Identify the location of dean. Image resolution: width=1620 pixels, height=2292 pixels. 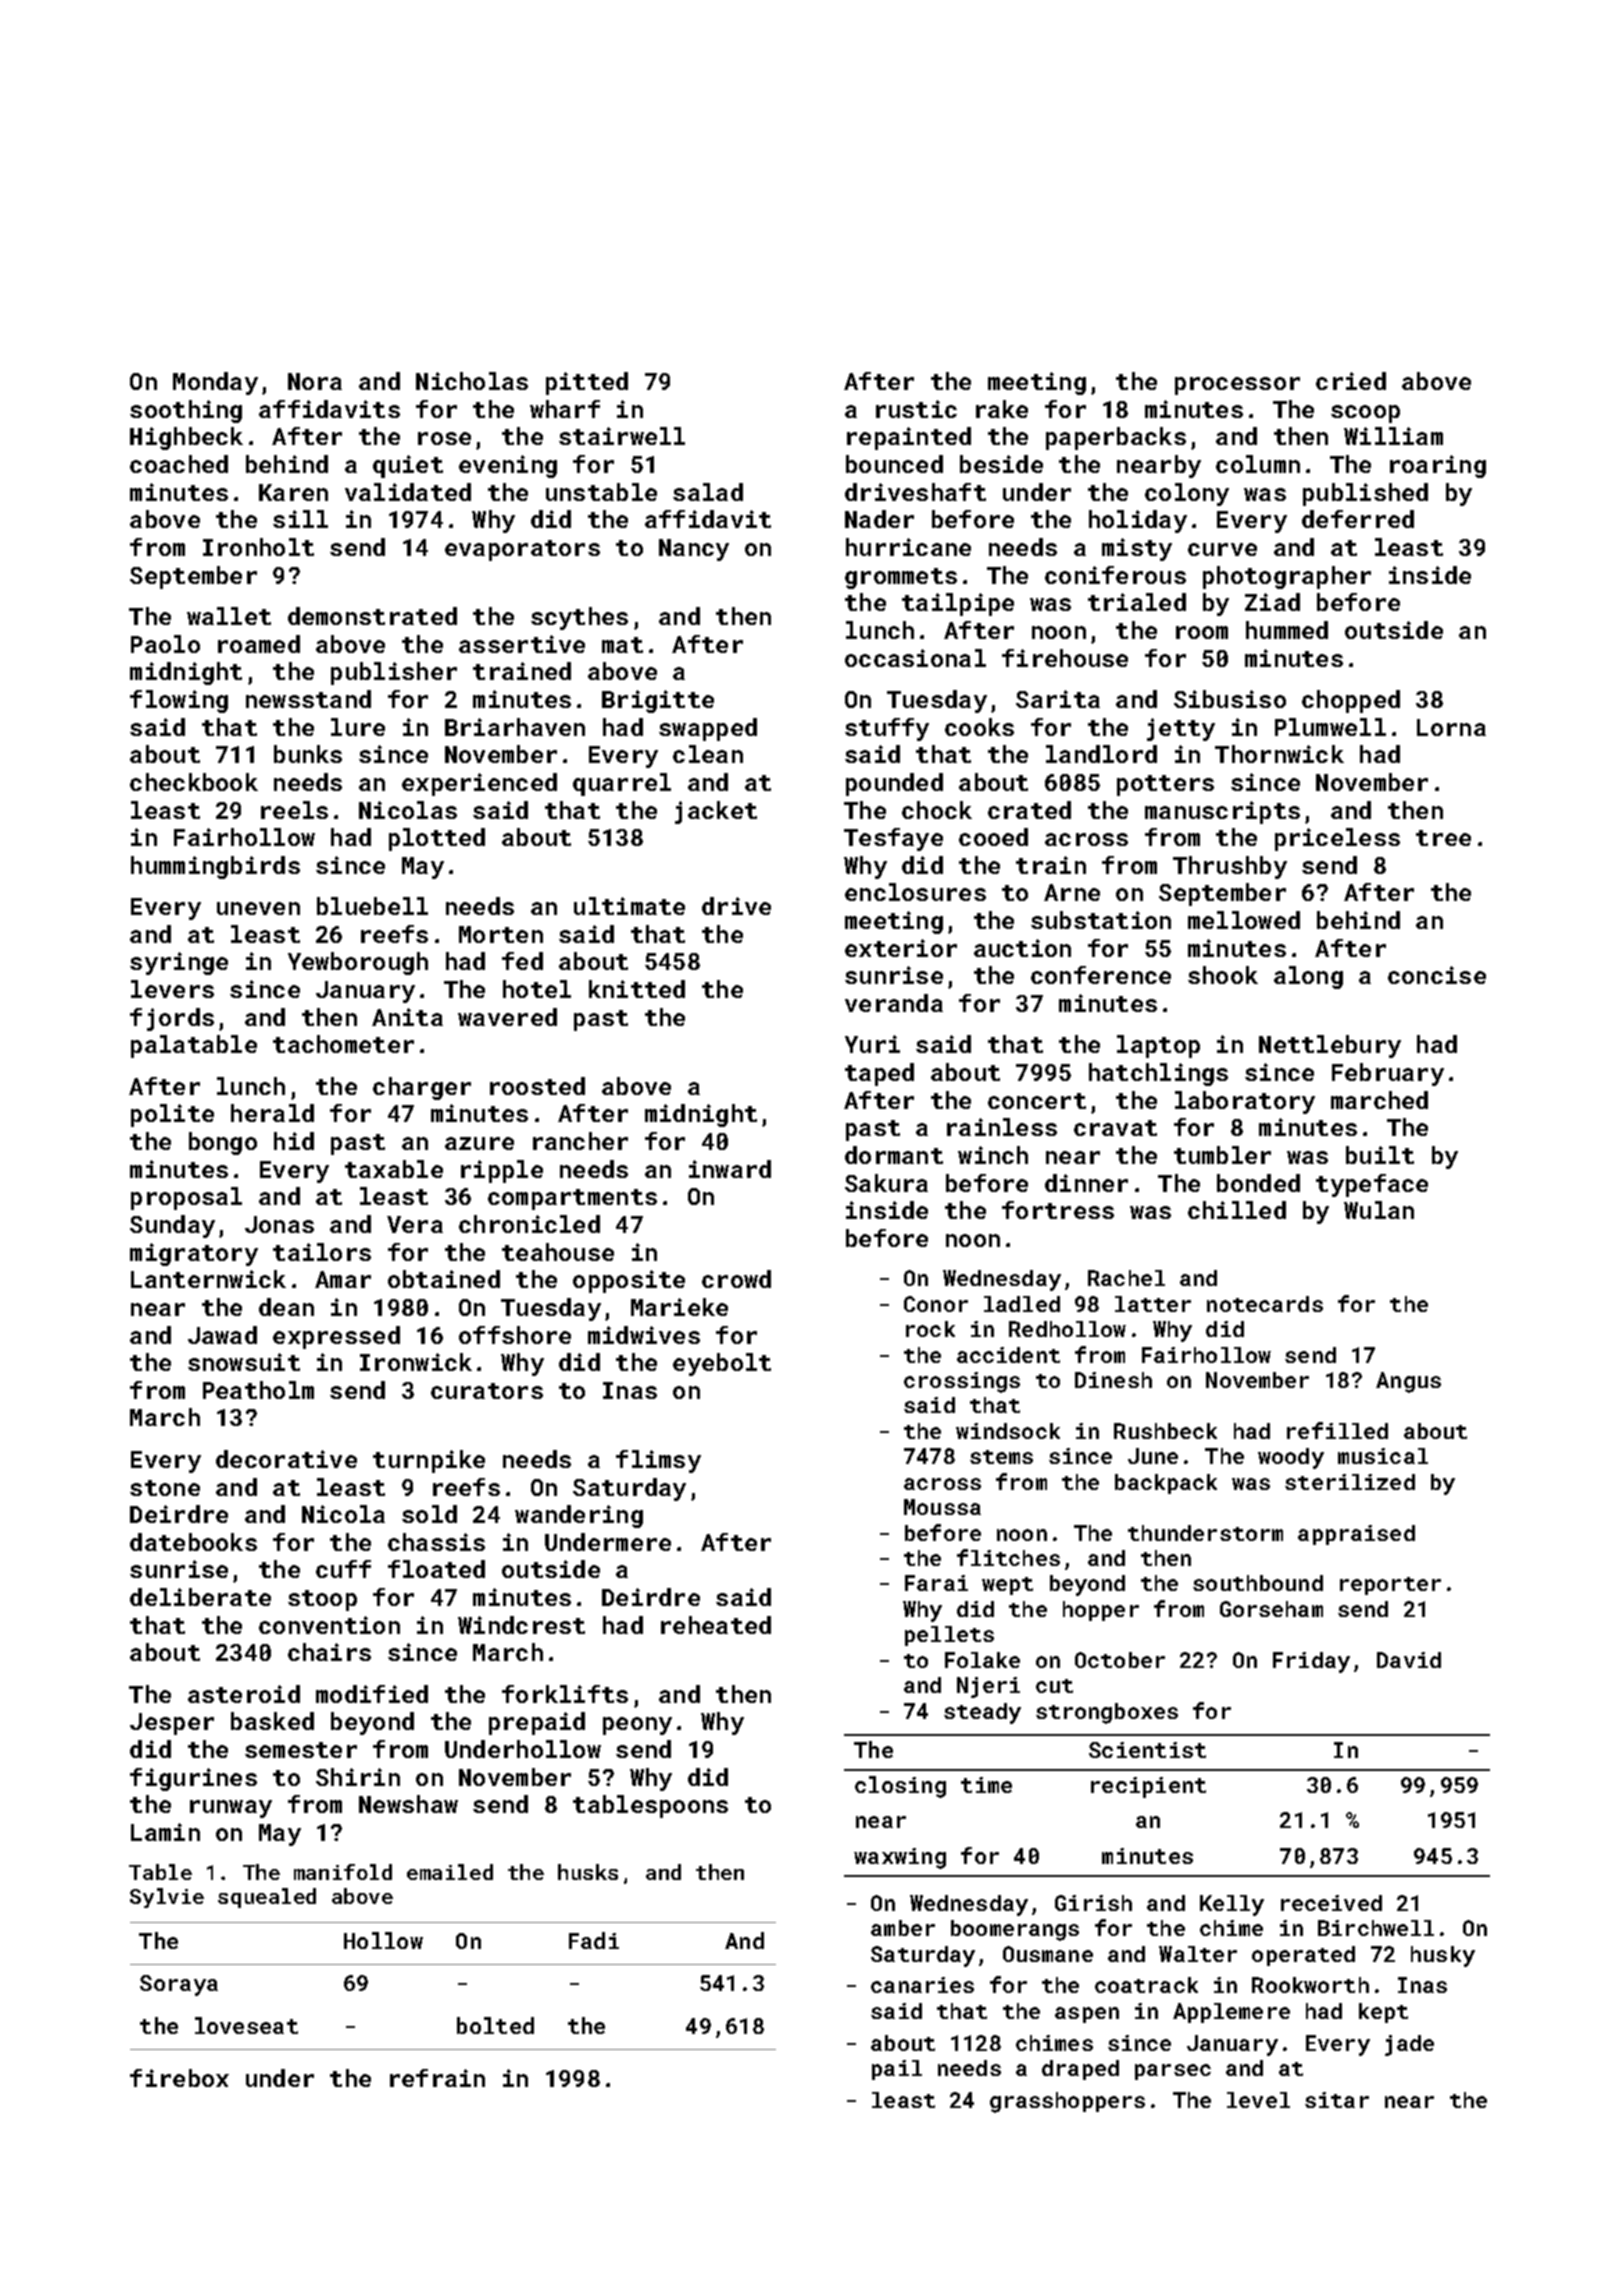
(286, 1307).
